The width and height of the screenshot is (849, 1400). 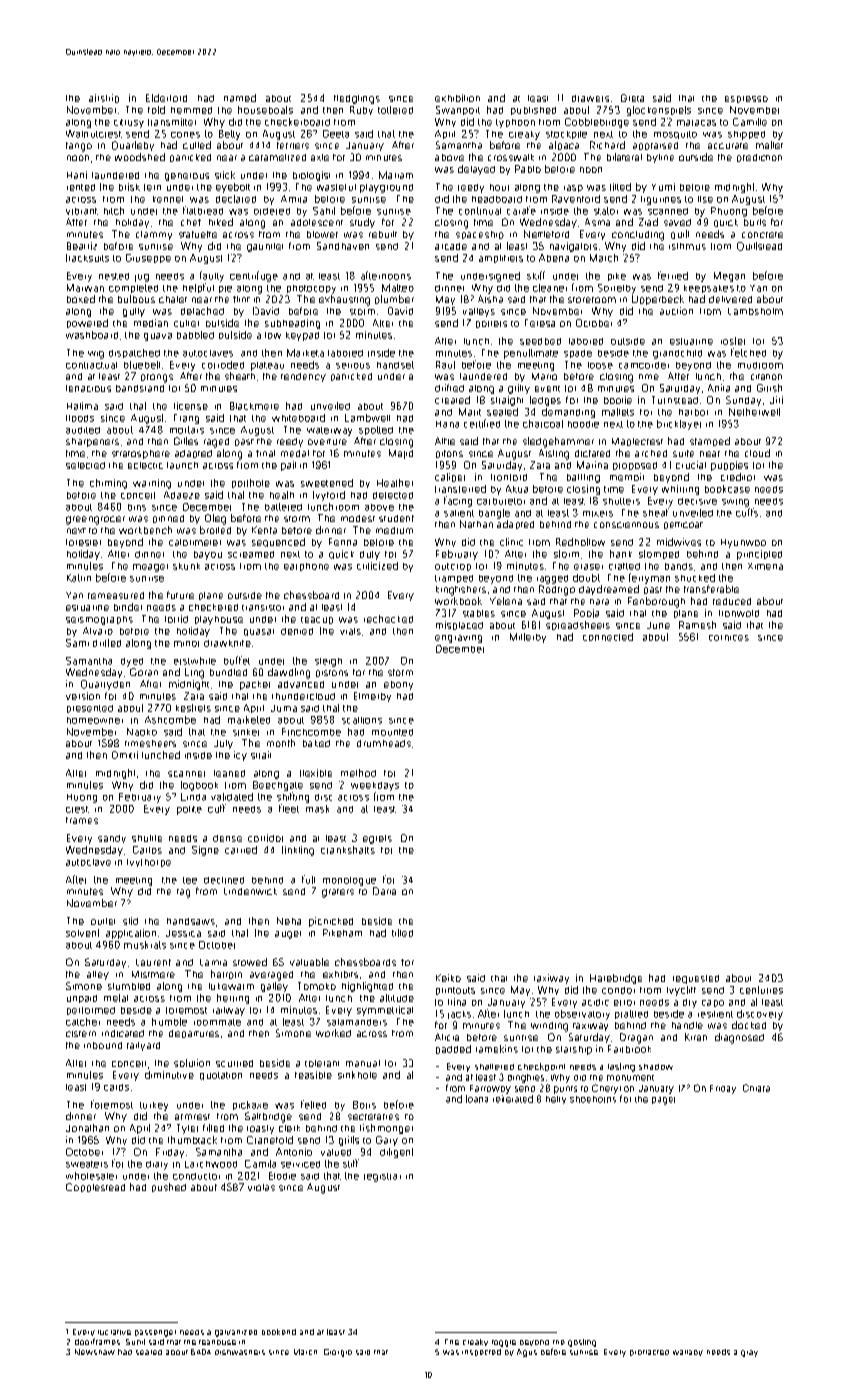 What do you see at coordinates (241, 850) in the screenshot?
I see `carried` at bounding box center [241, 850].
